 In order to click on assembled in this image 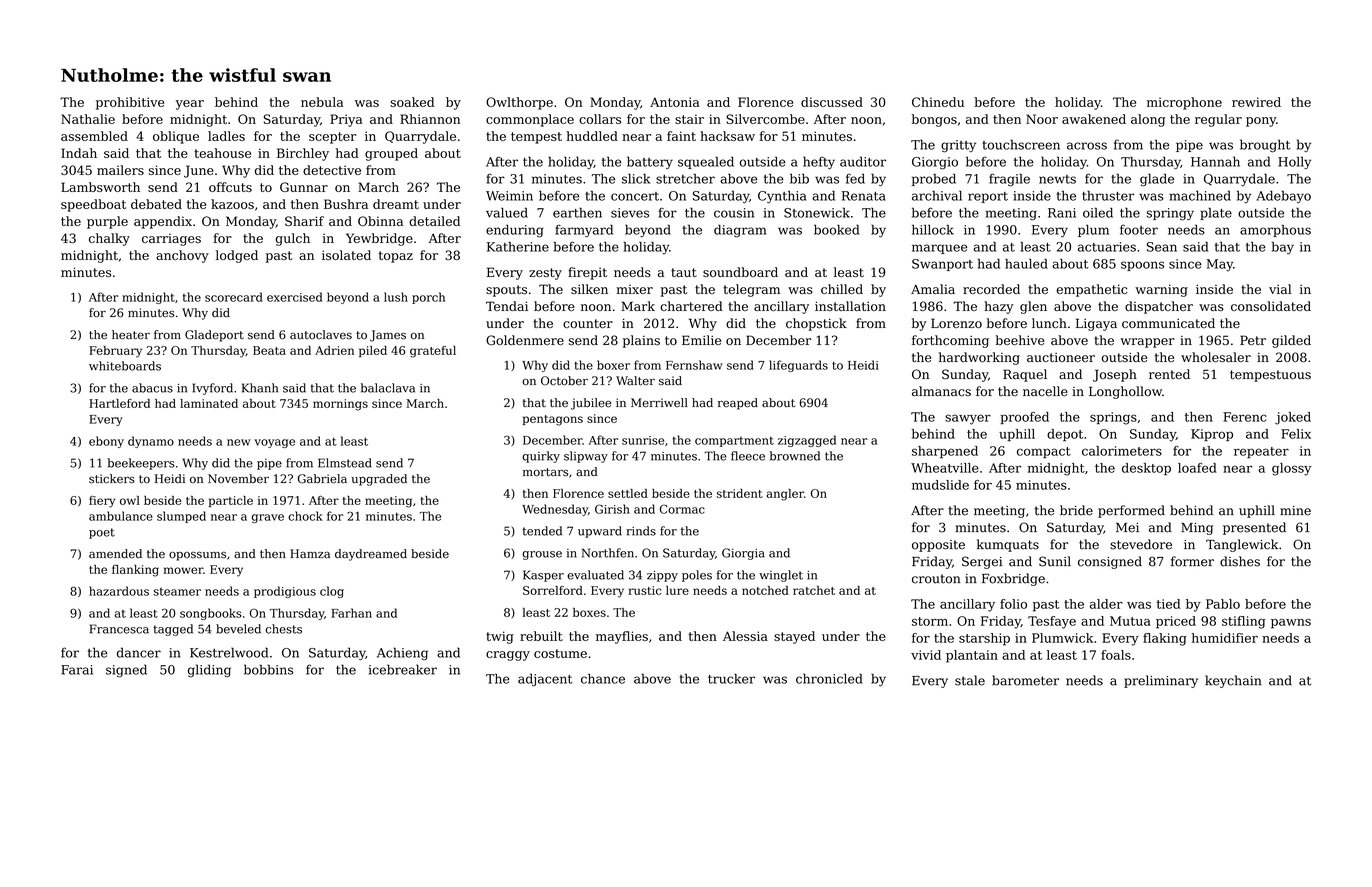, I will do `click(94, 136)`.
